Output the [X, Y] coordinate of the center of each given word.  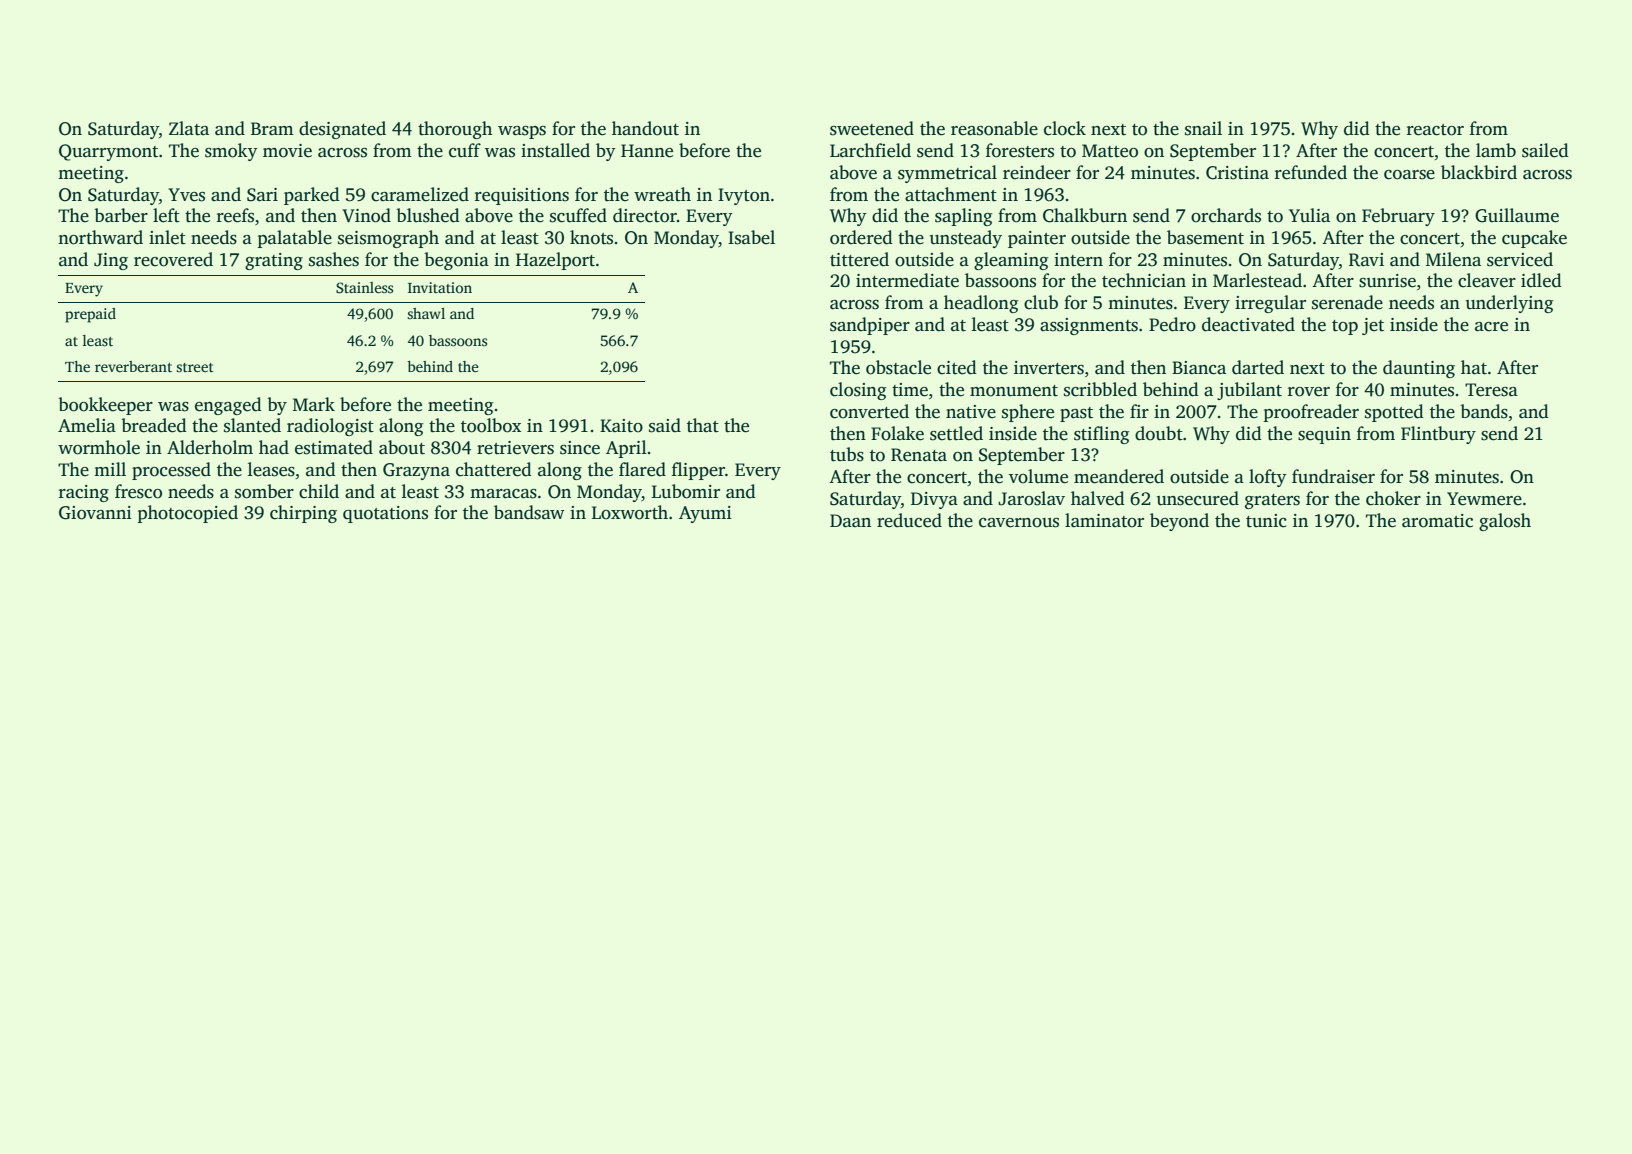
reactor [1435, 130]
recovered [173, 259]
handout [645, 128]
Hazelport [555, 261]
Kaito [621, 426]
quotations [385, 514]
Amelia [87, 425]
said [665, 425]
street [195, 367]
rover [1309, 392]
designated [342, 130]
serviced [1520, 259]
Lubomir [686, 491]
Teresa [1491, 390]
